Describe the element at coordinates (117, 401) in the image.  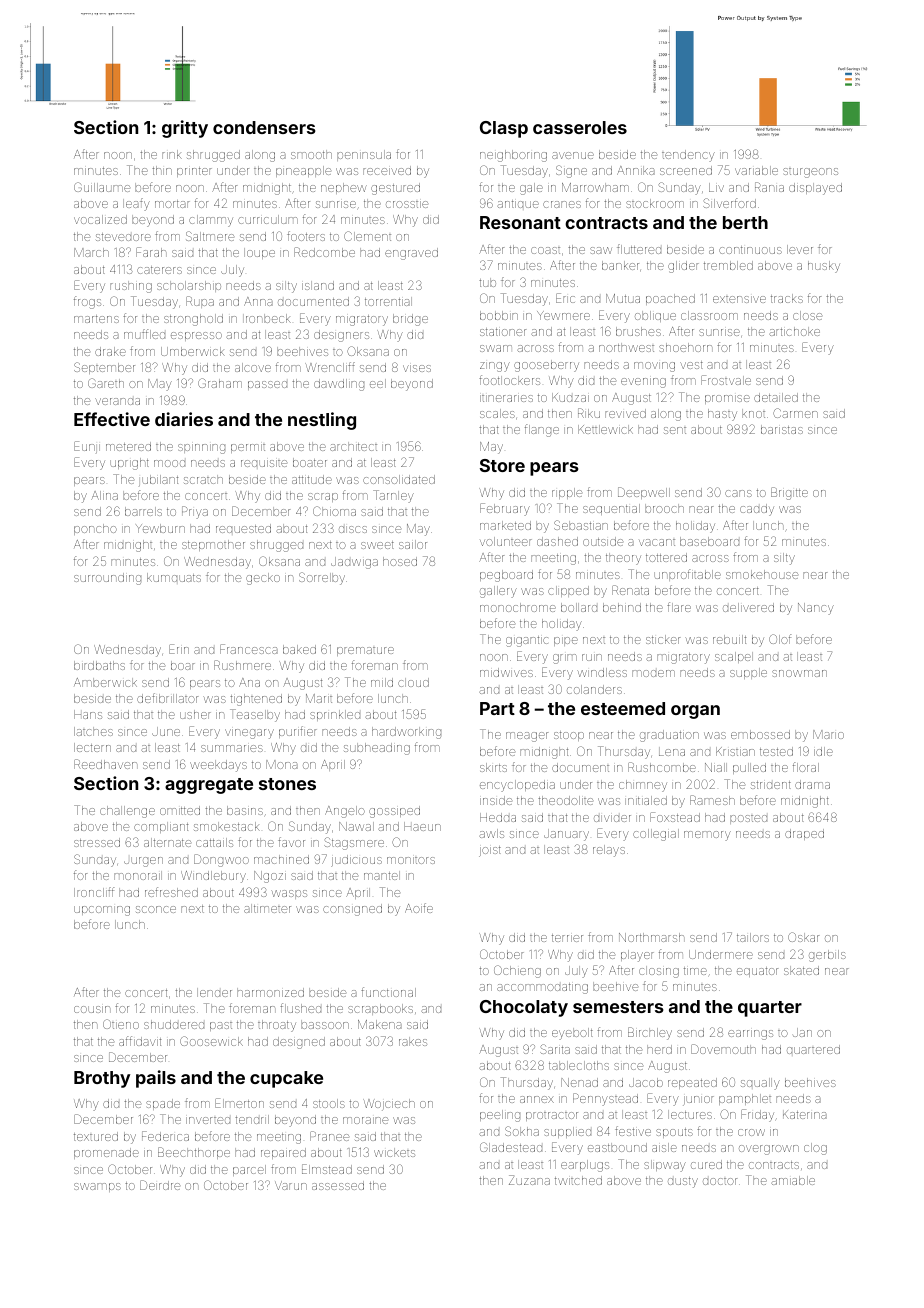
I see `veranda` at that location.
